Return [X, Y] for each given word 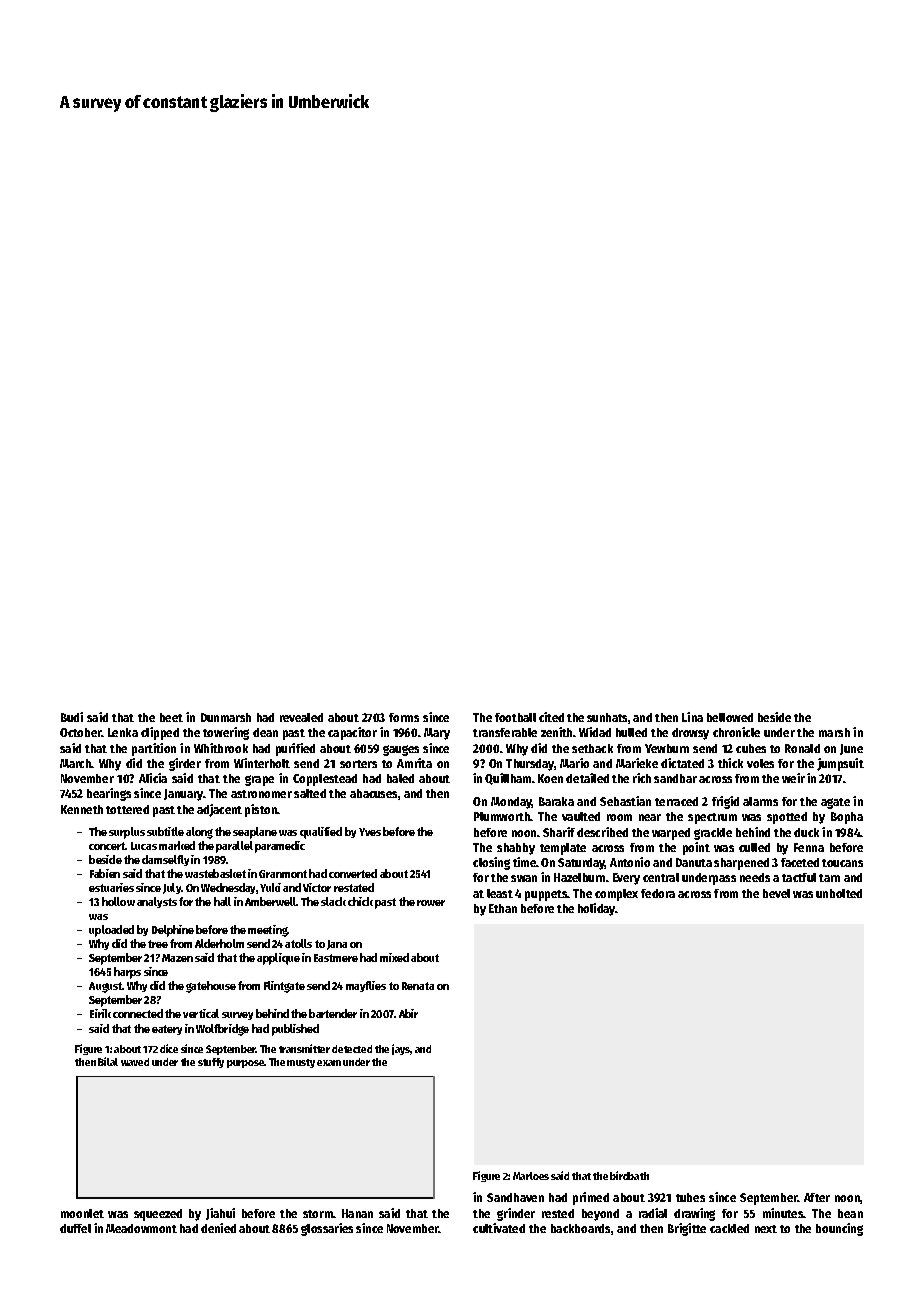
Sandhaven [515, 1197]
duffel [75, 1228]
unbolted [839, 893]
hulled [631, 732]
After [817, 1197]
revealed [301, 717]
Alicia [153, 778]
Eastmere [336, 958]
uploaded [111, 931]
